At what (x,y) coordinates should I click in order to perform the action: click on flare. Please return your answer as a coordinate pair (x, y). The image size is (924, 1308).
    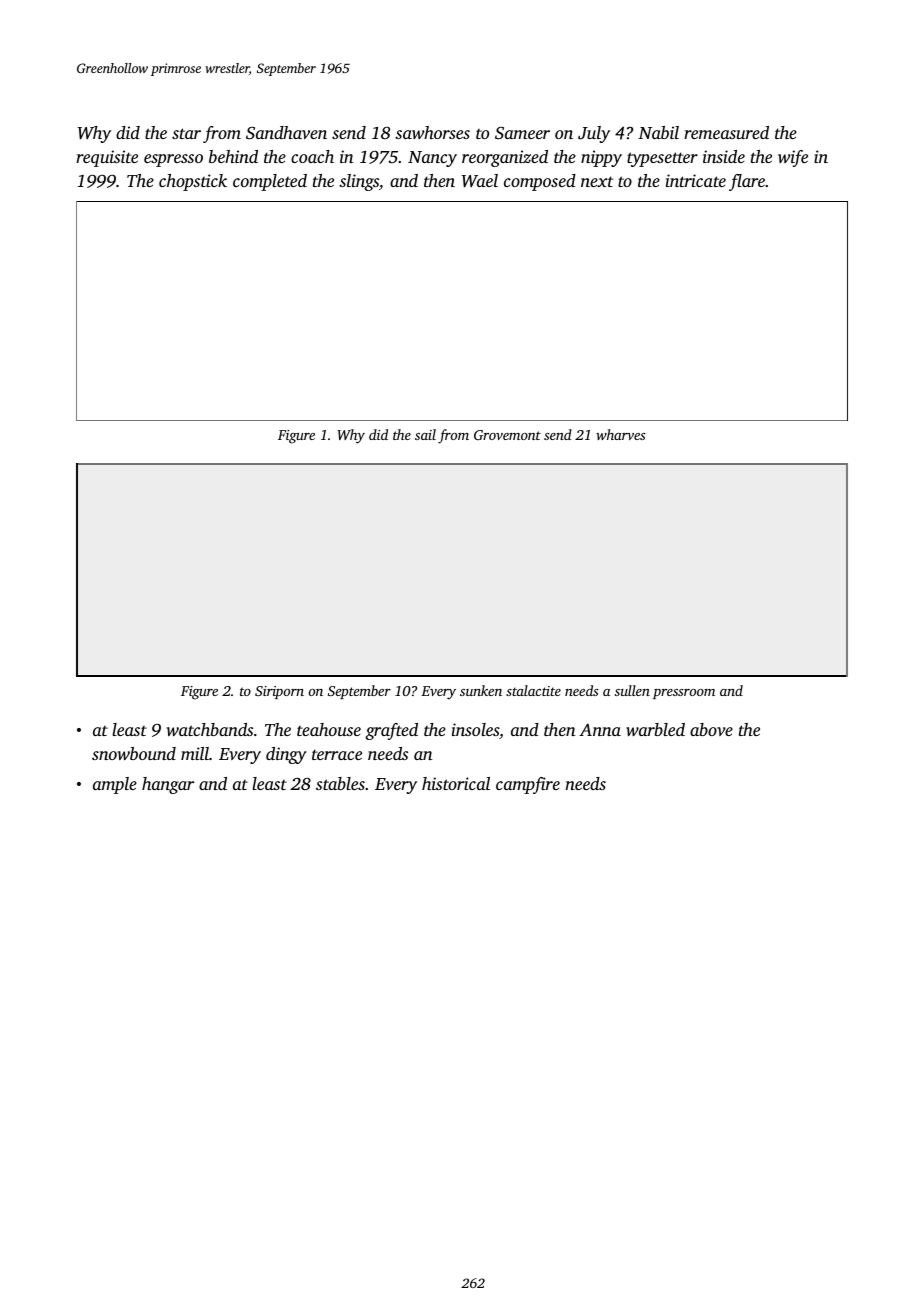
    Looking at the image, I should click on (747, 182).
